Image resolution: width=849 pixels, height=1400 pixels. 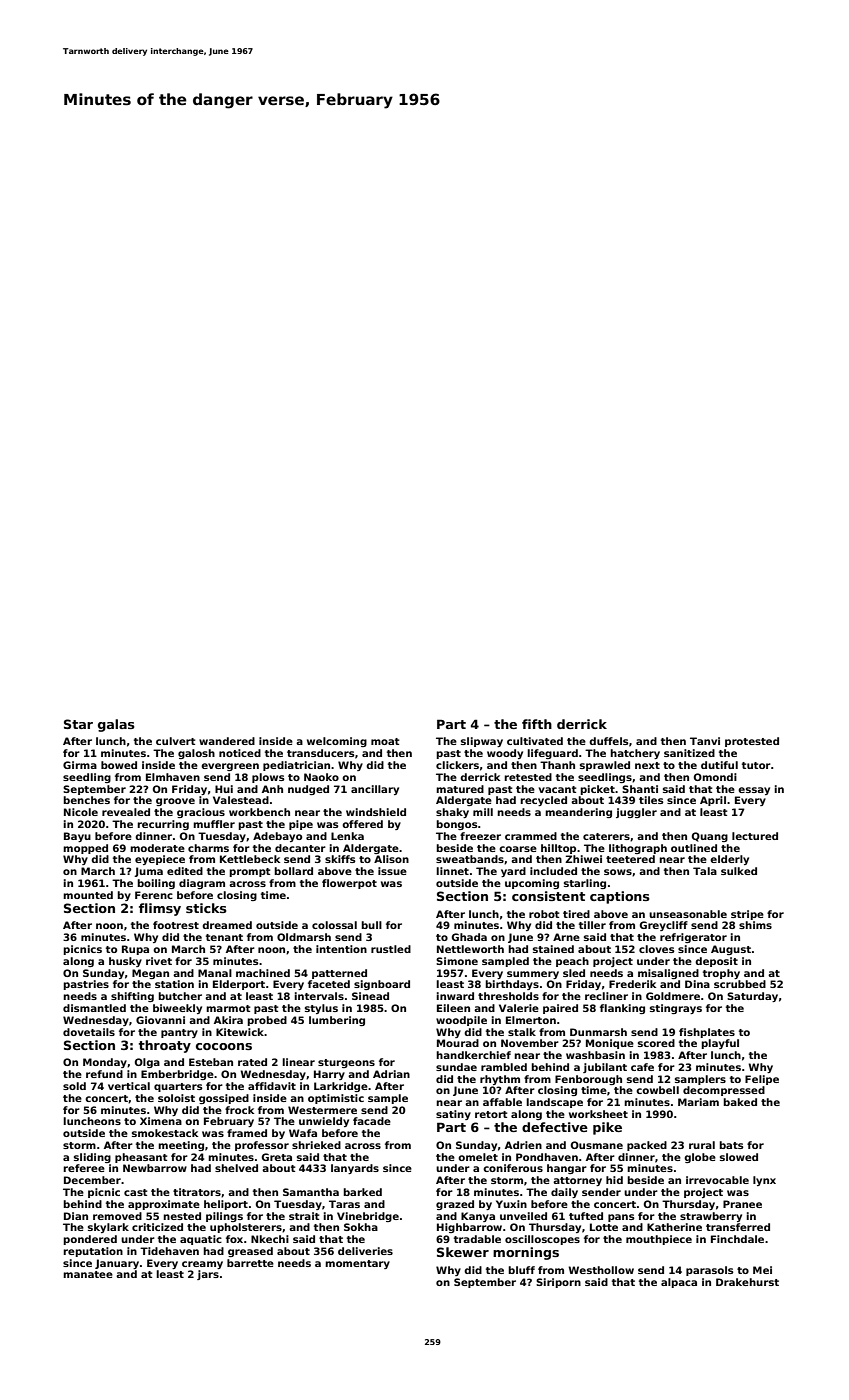 I want to click on plows, so click(x=268, y=778).
